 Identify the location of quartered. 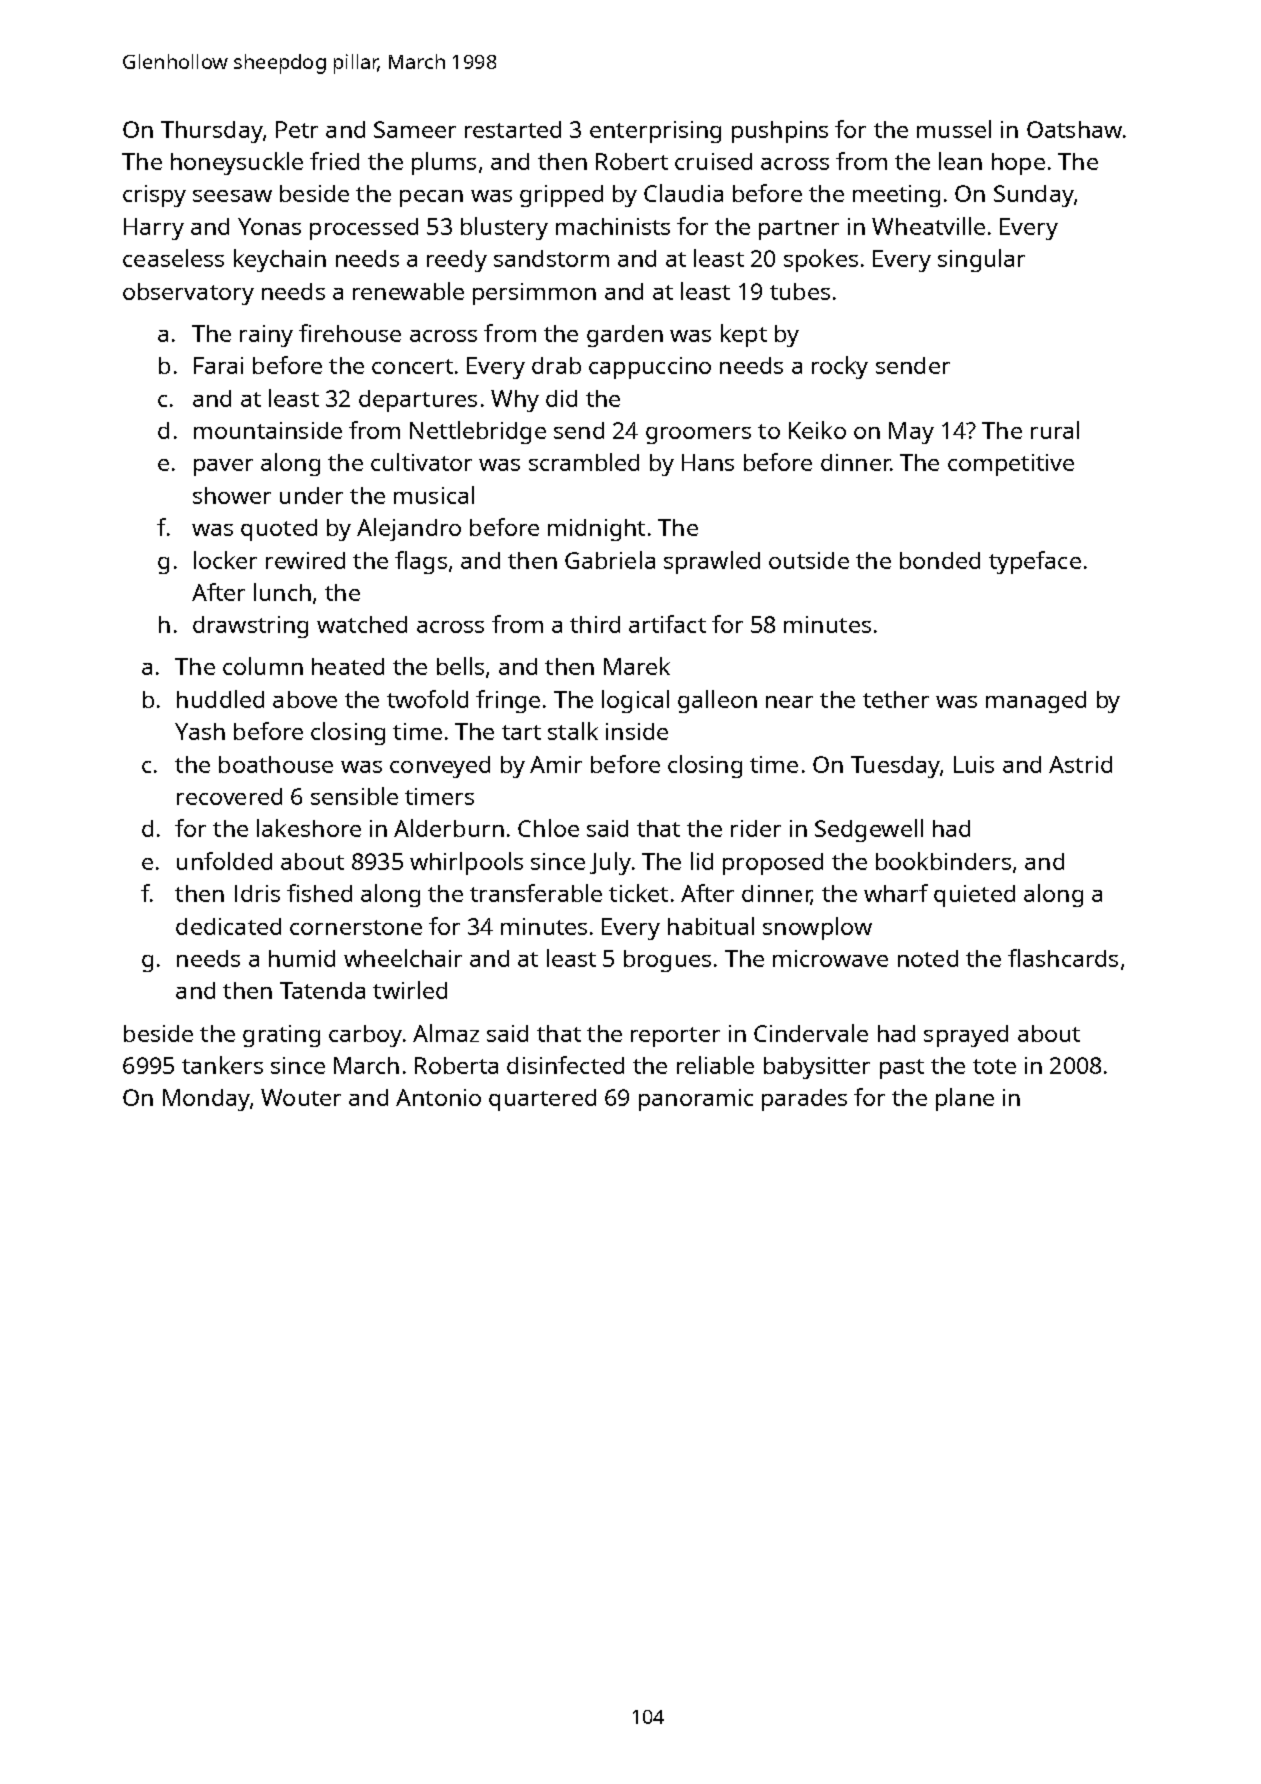
(542, 1100).
